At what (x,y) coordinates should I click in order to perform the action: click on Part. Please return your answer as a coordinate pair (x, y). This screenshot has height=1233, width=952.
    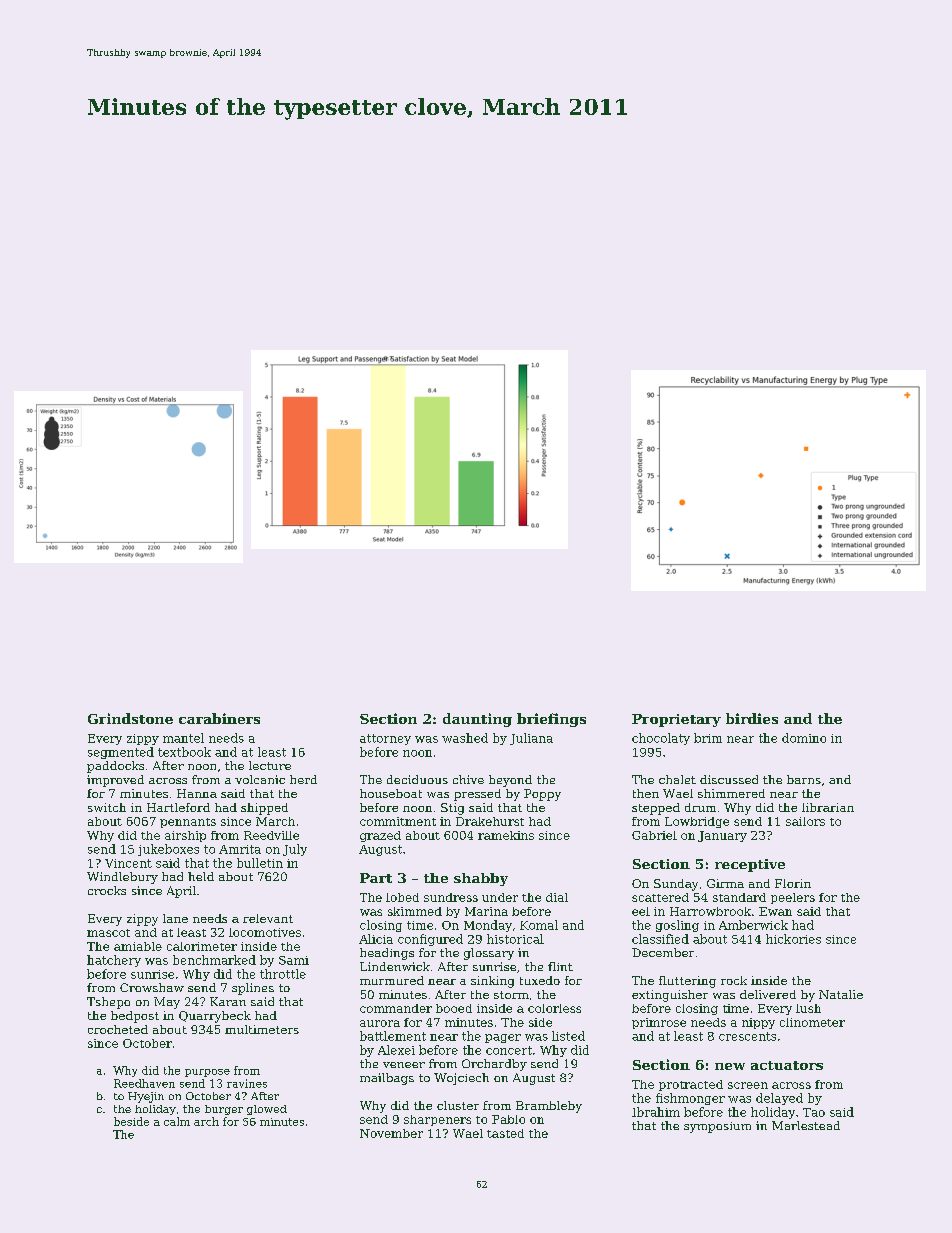
    Looking at the image, I should click on (376, 878).
